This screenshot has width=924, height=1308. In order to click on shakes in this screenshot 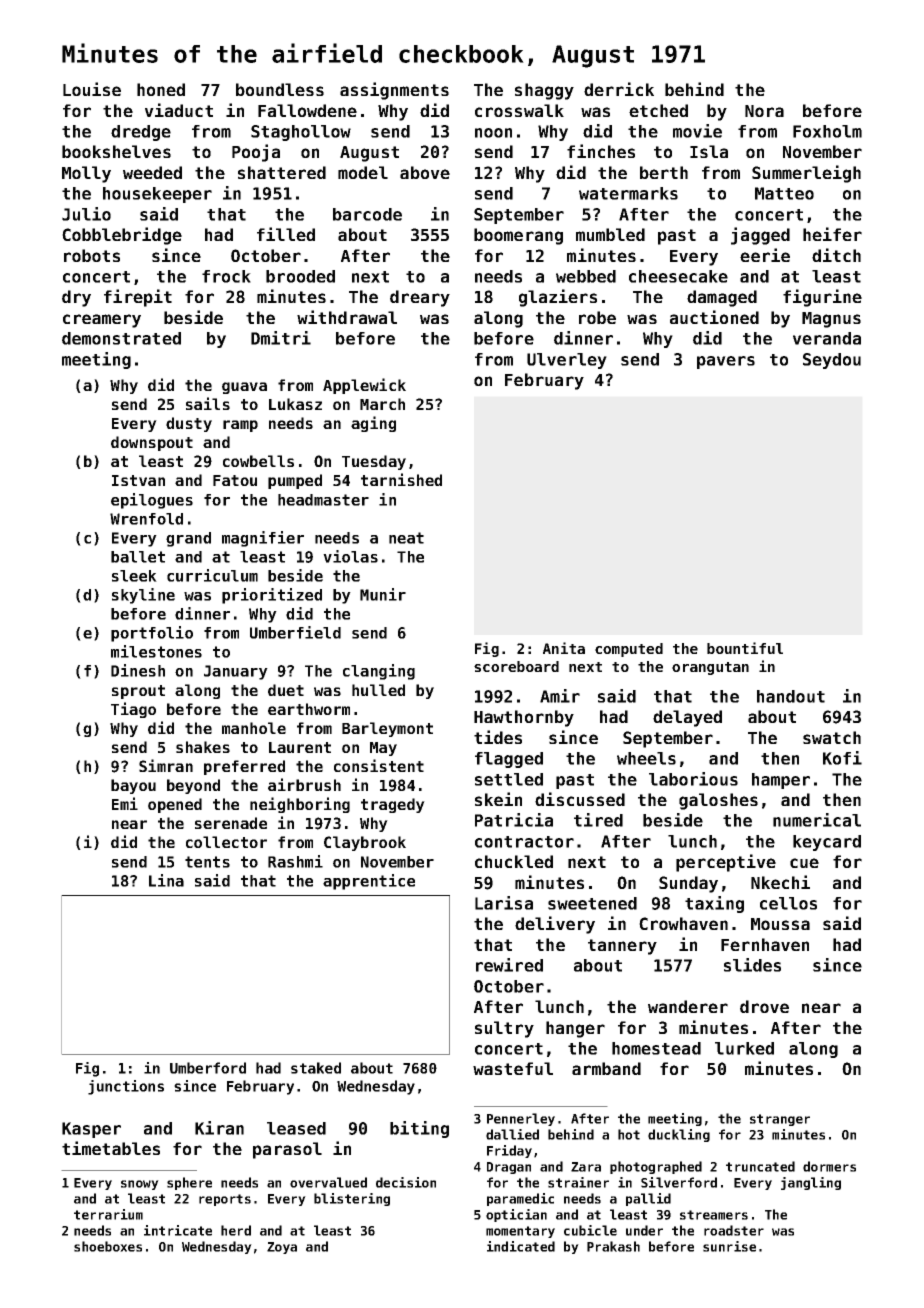, I will do `click(203, 747)`.
